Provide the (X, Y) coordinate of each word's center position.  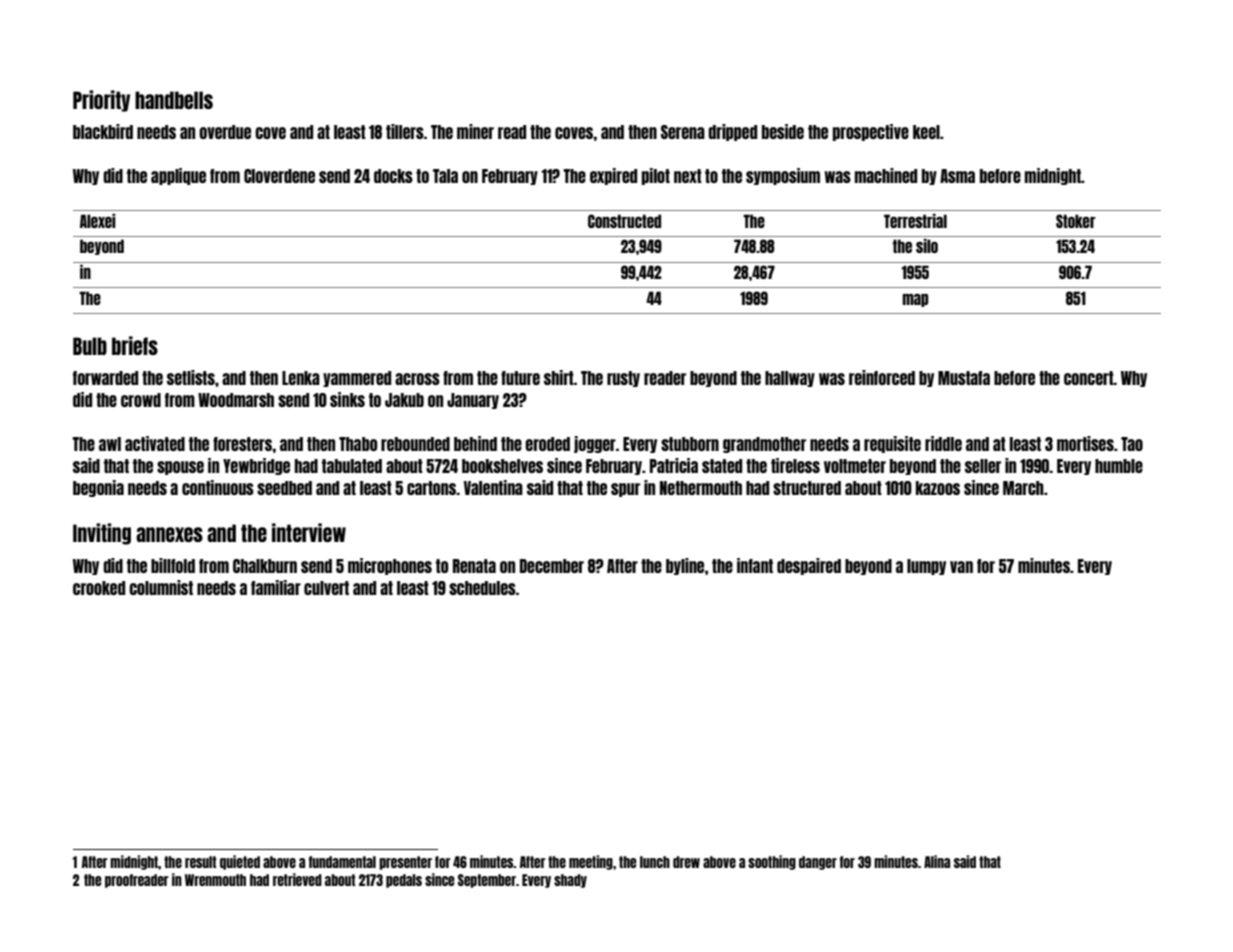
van (961, 567)
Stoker (1075, 221)
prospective (871, 132)
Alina (937, 861)
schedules (482, 588)
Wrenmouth (215, 880)
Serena (683, 132)
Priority (101, 101)
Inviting (102, 534)
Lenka (301, 378)
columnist (161, 587)
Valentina (493, 487)
